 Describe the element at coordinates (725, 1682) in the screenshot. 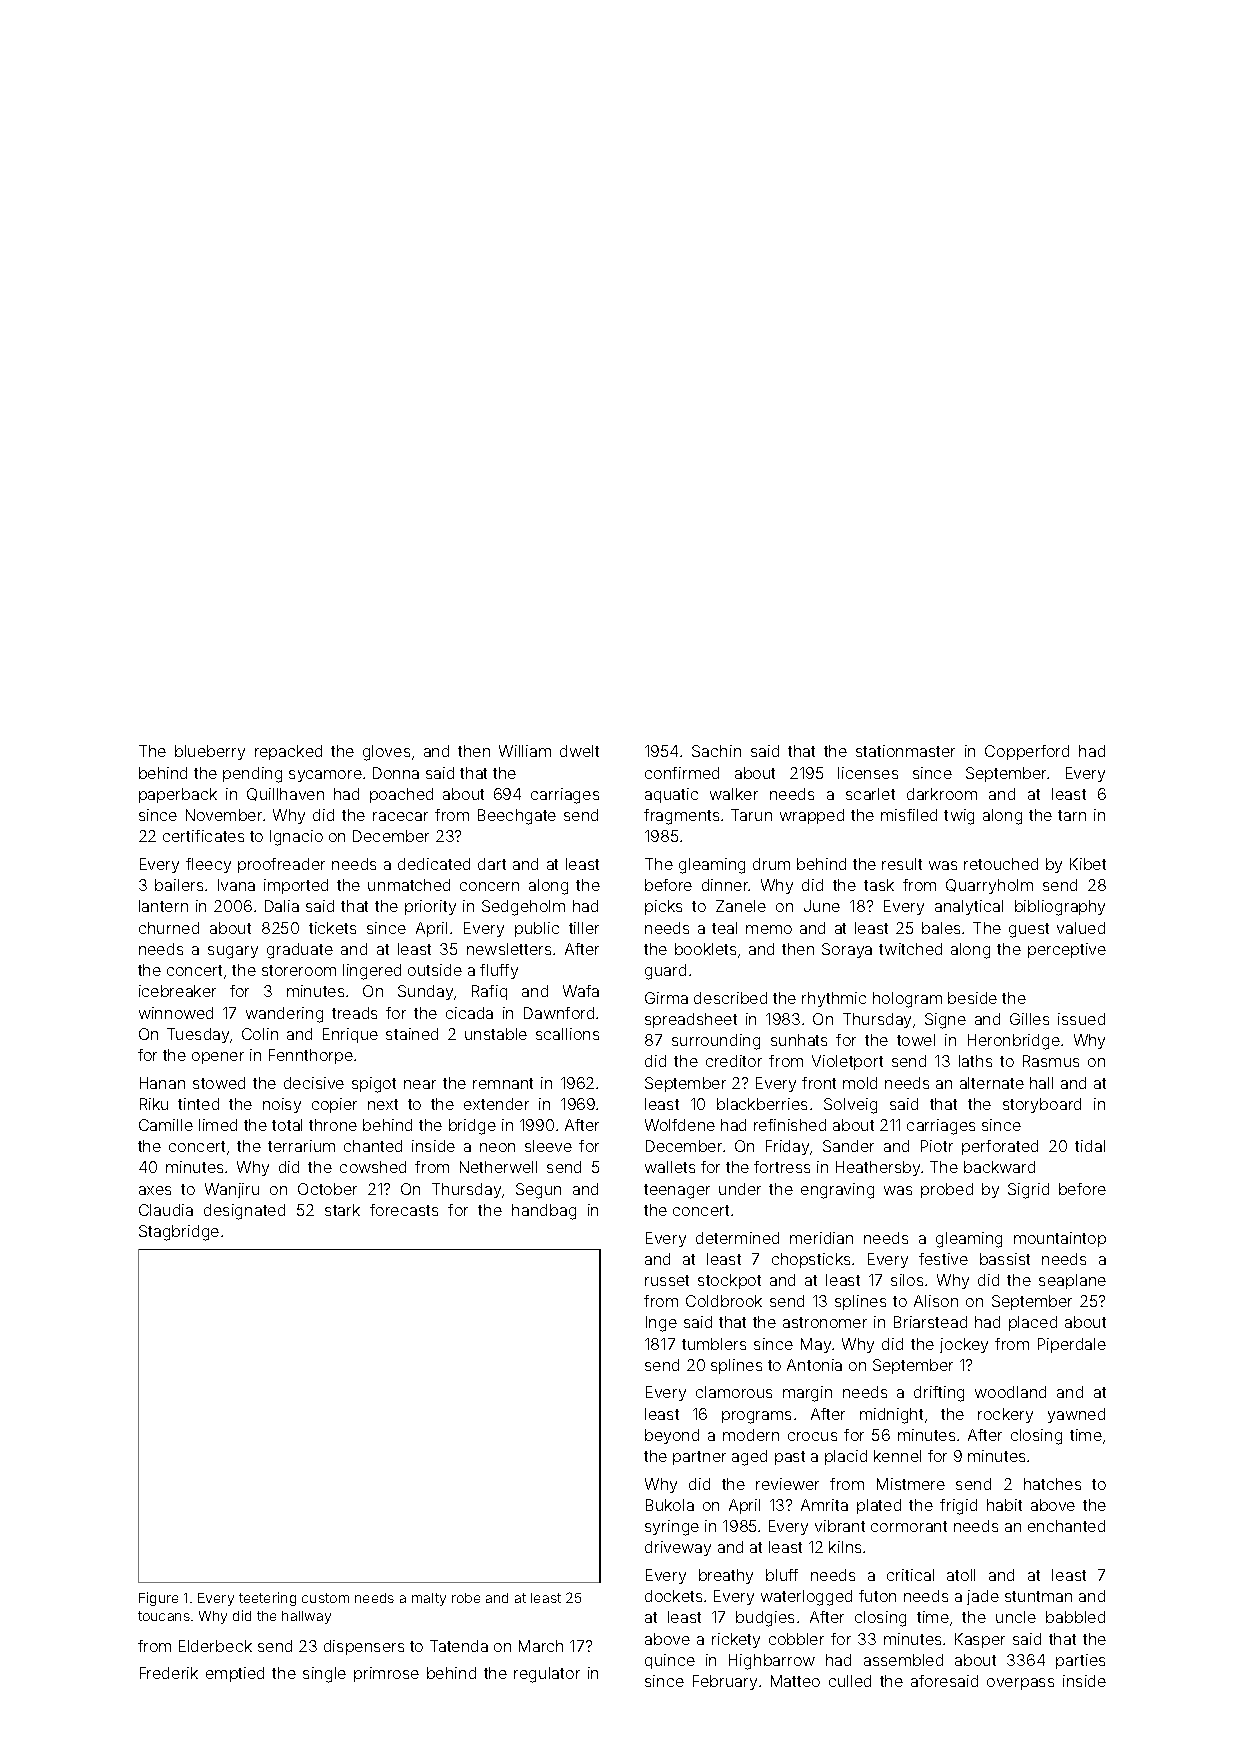

I see `February` at that location.
